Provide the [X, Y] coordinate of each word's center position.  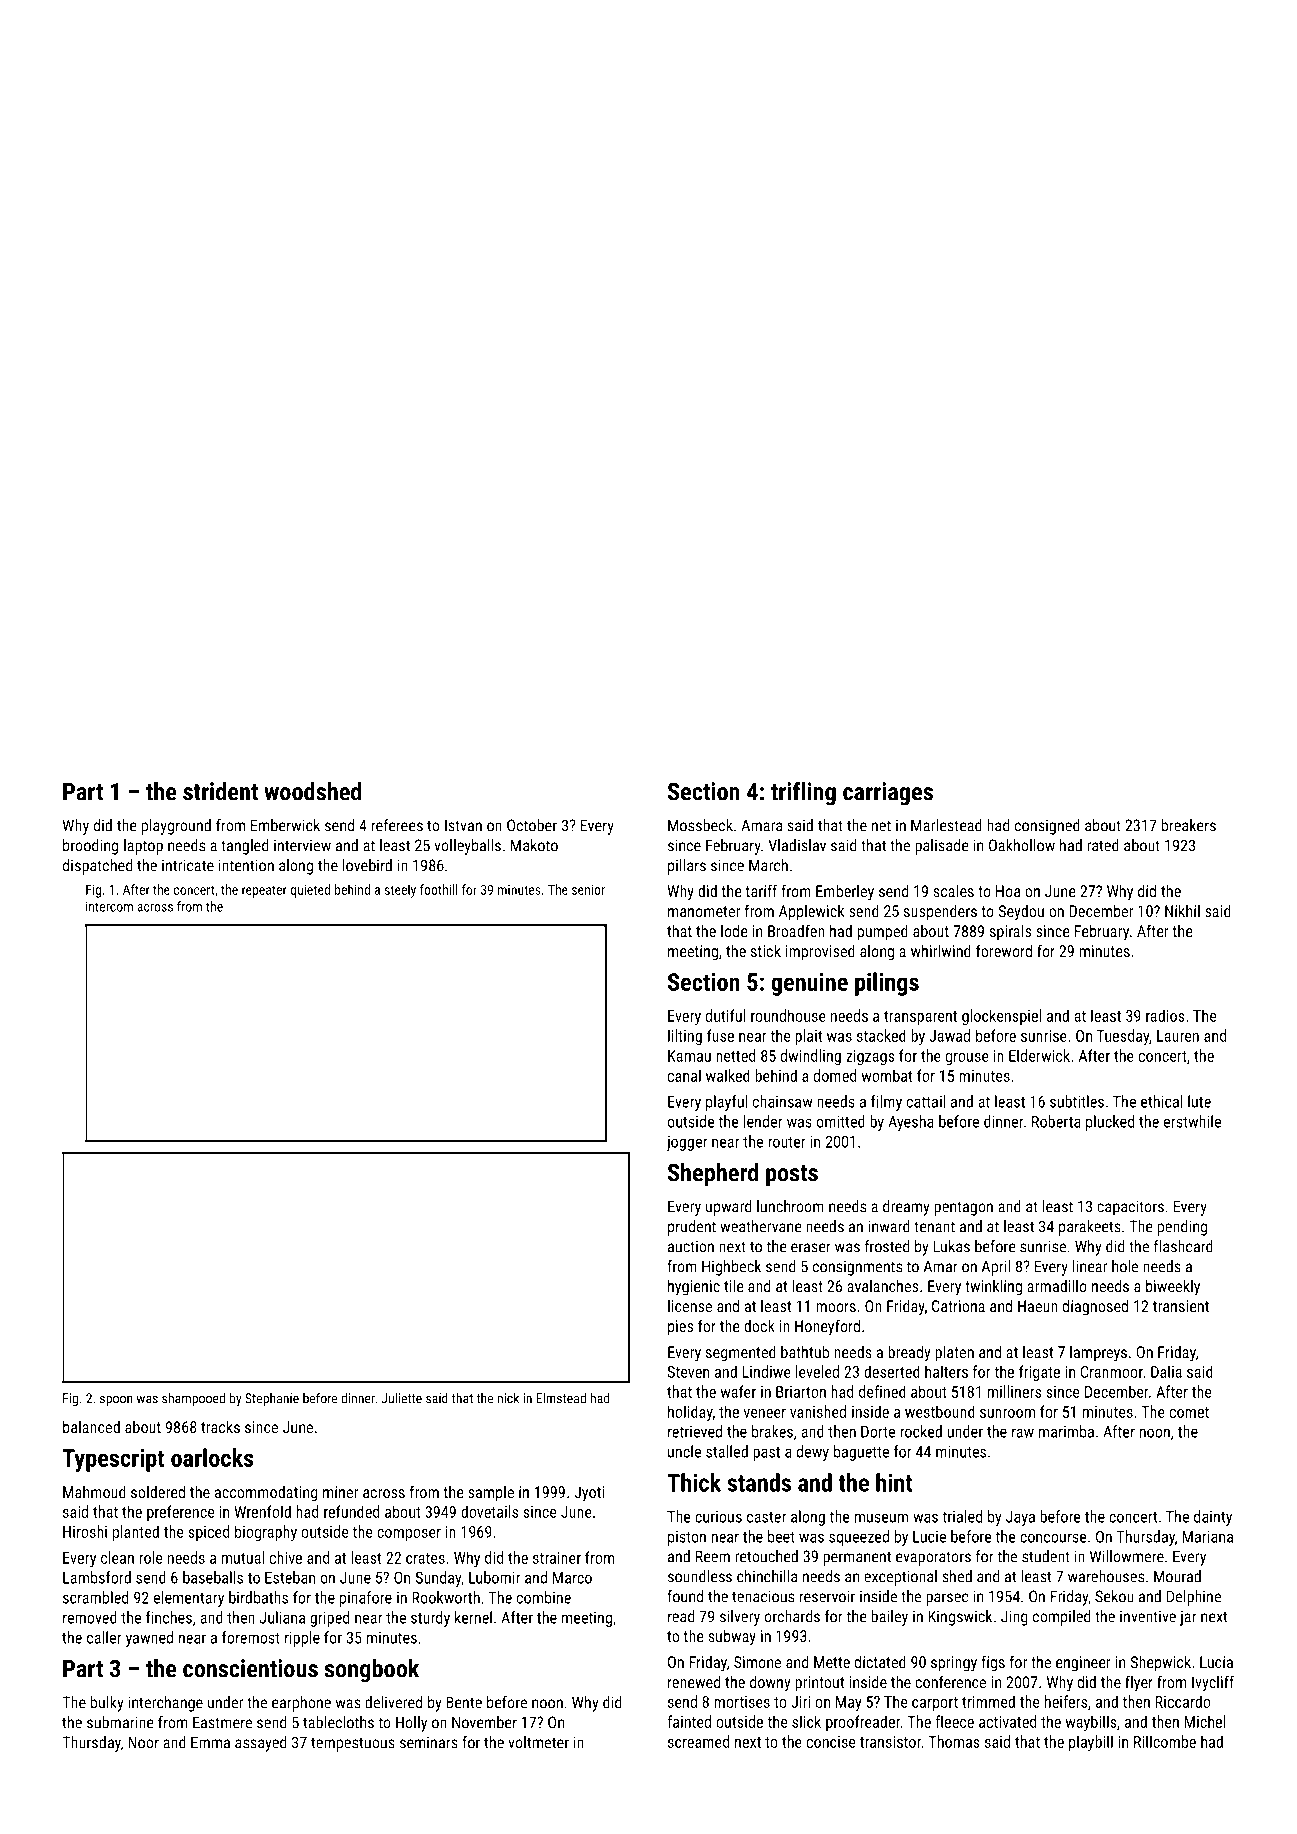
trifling [803, 793]
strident [220, 791]
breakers [1189, 825]
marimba [1066, 1431]
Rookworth [446, 1597]
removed [90, 1617]
